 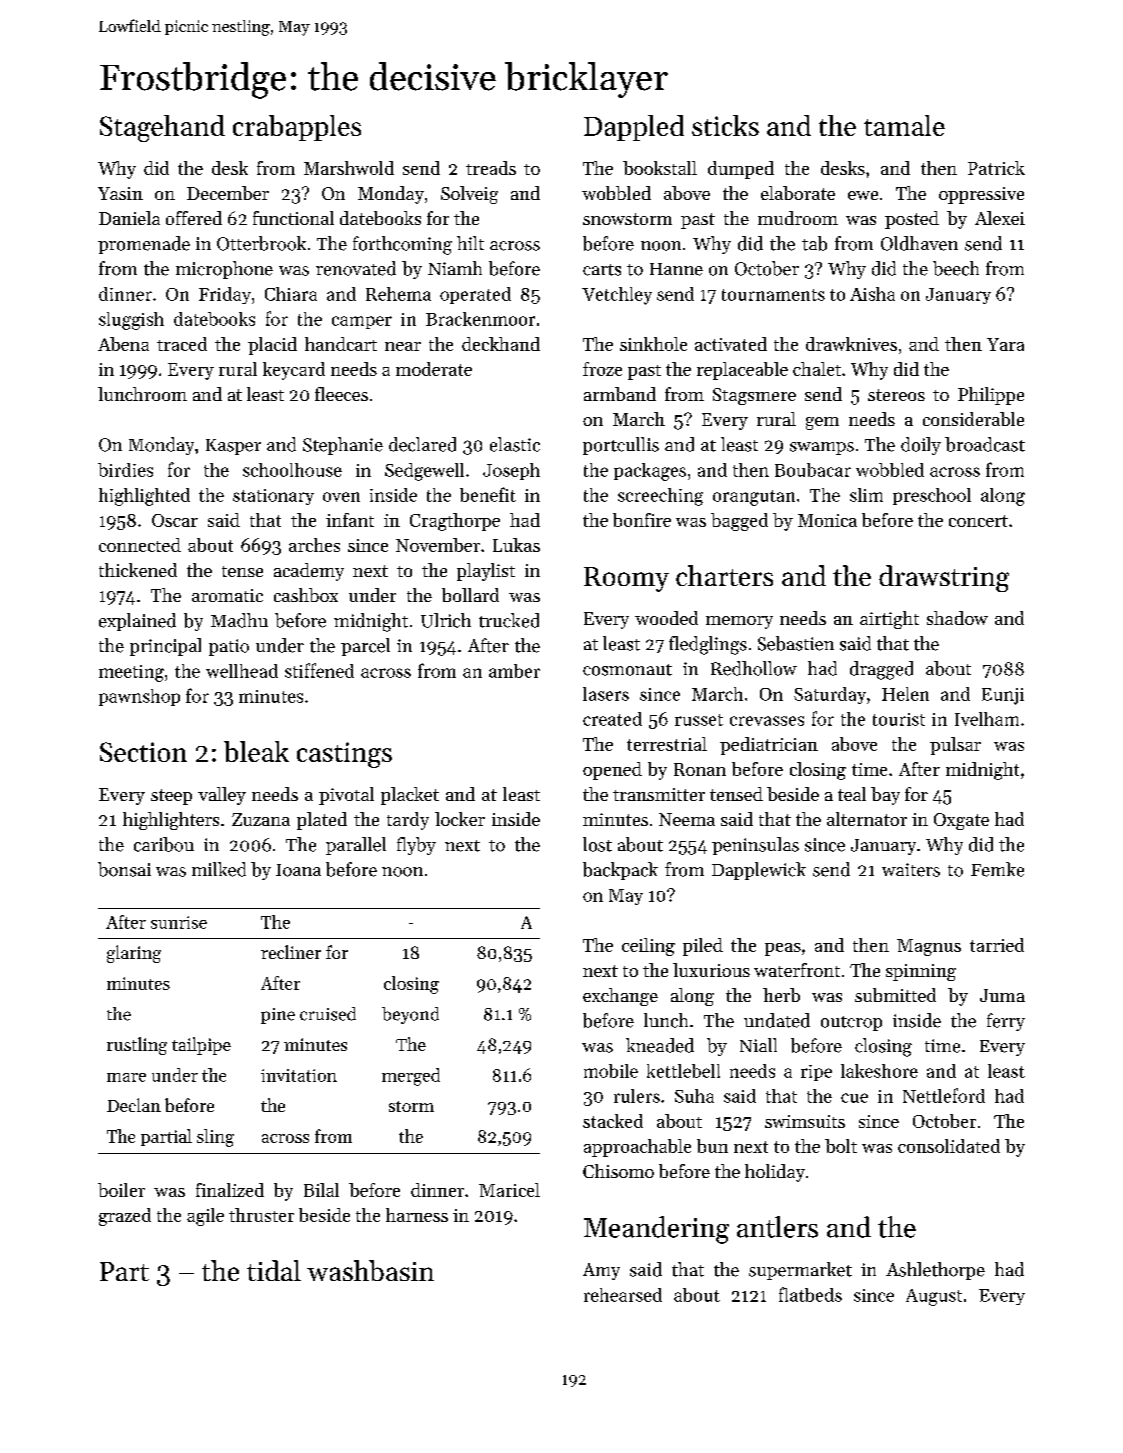 What do you see at coordinates (934, 1297) in the image?
I see `August` at bounding box center [934, 1297].
